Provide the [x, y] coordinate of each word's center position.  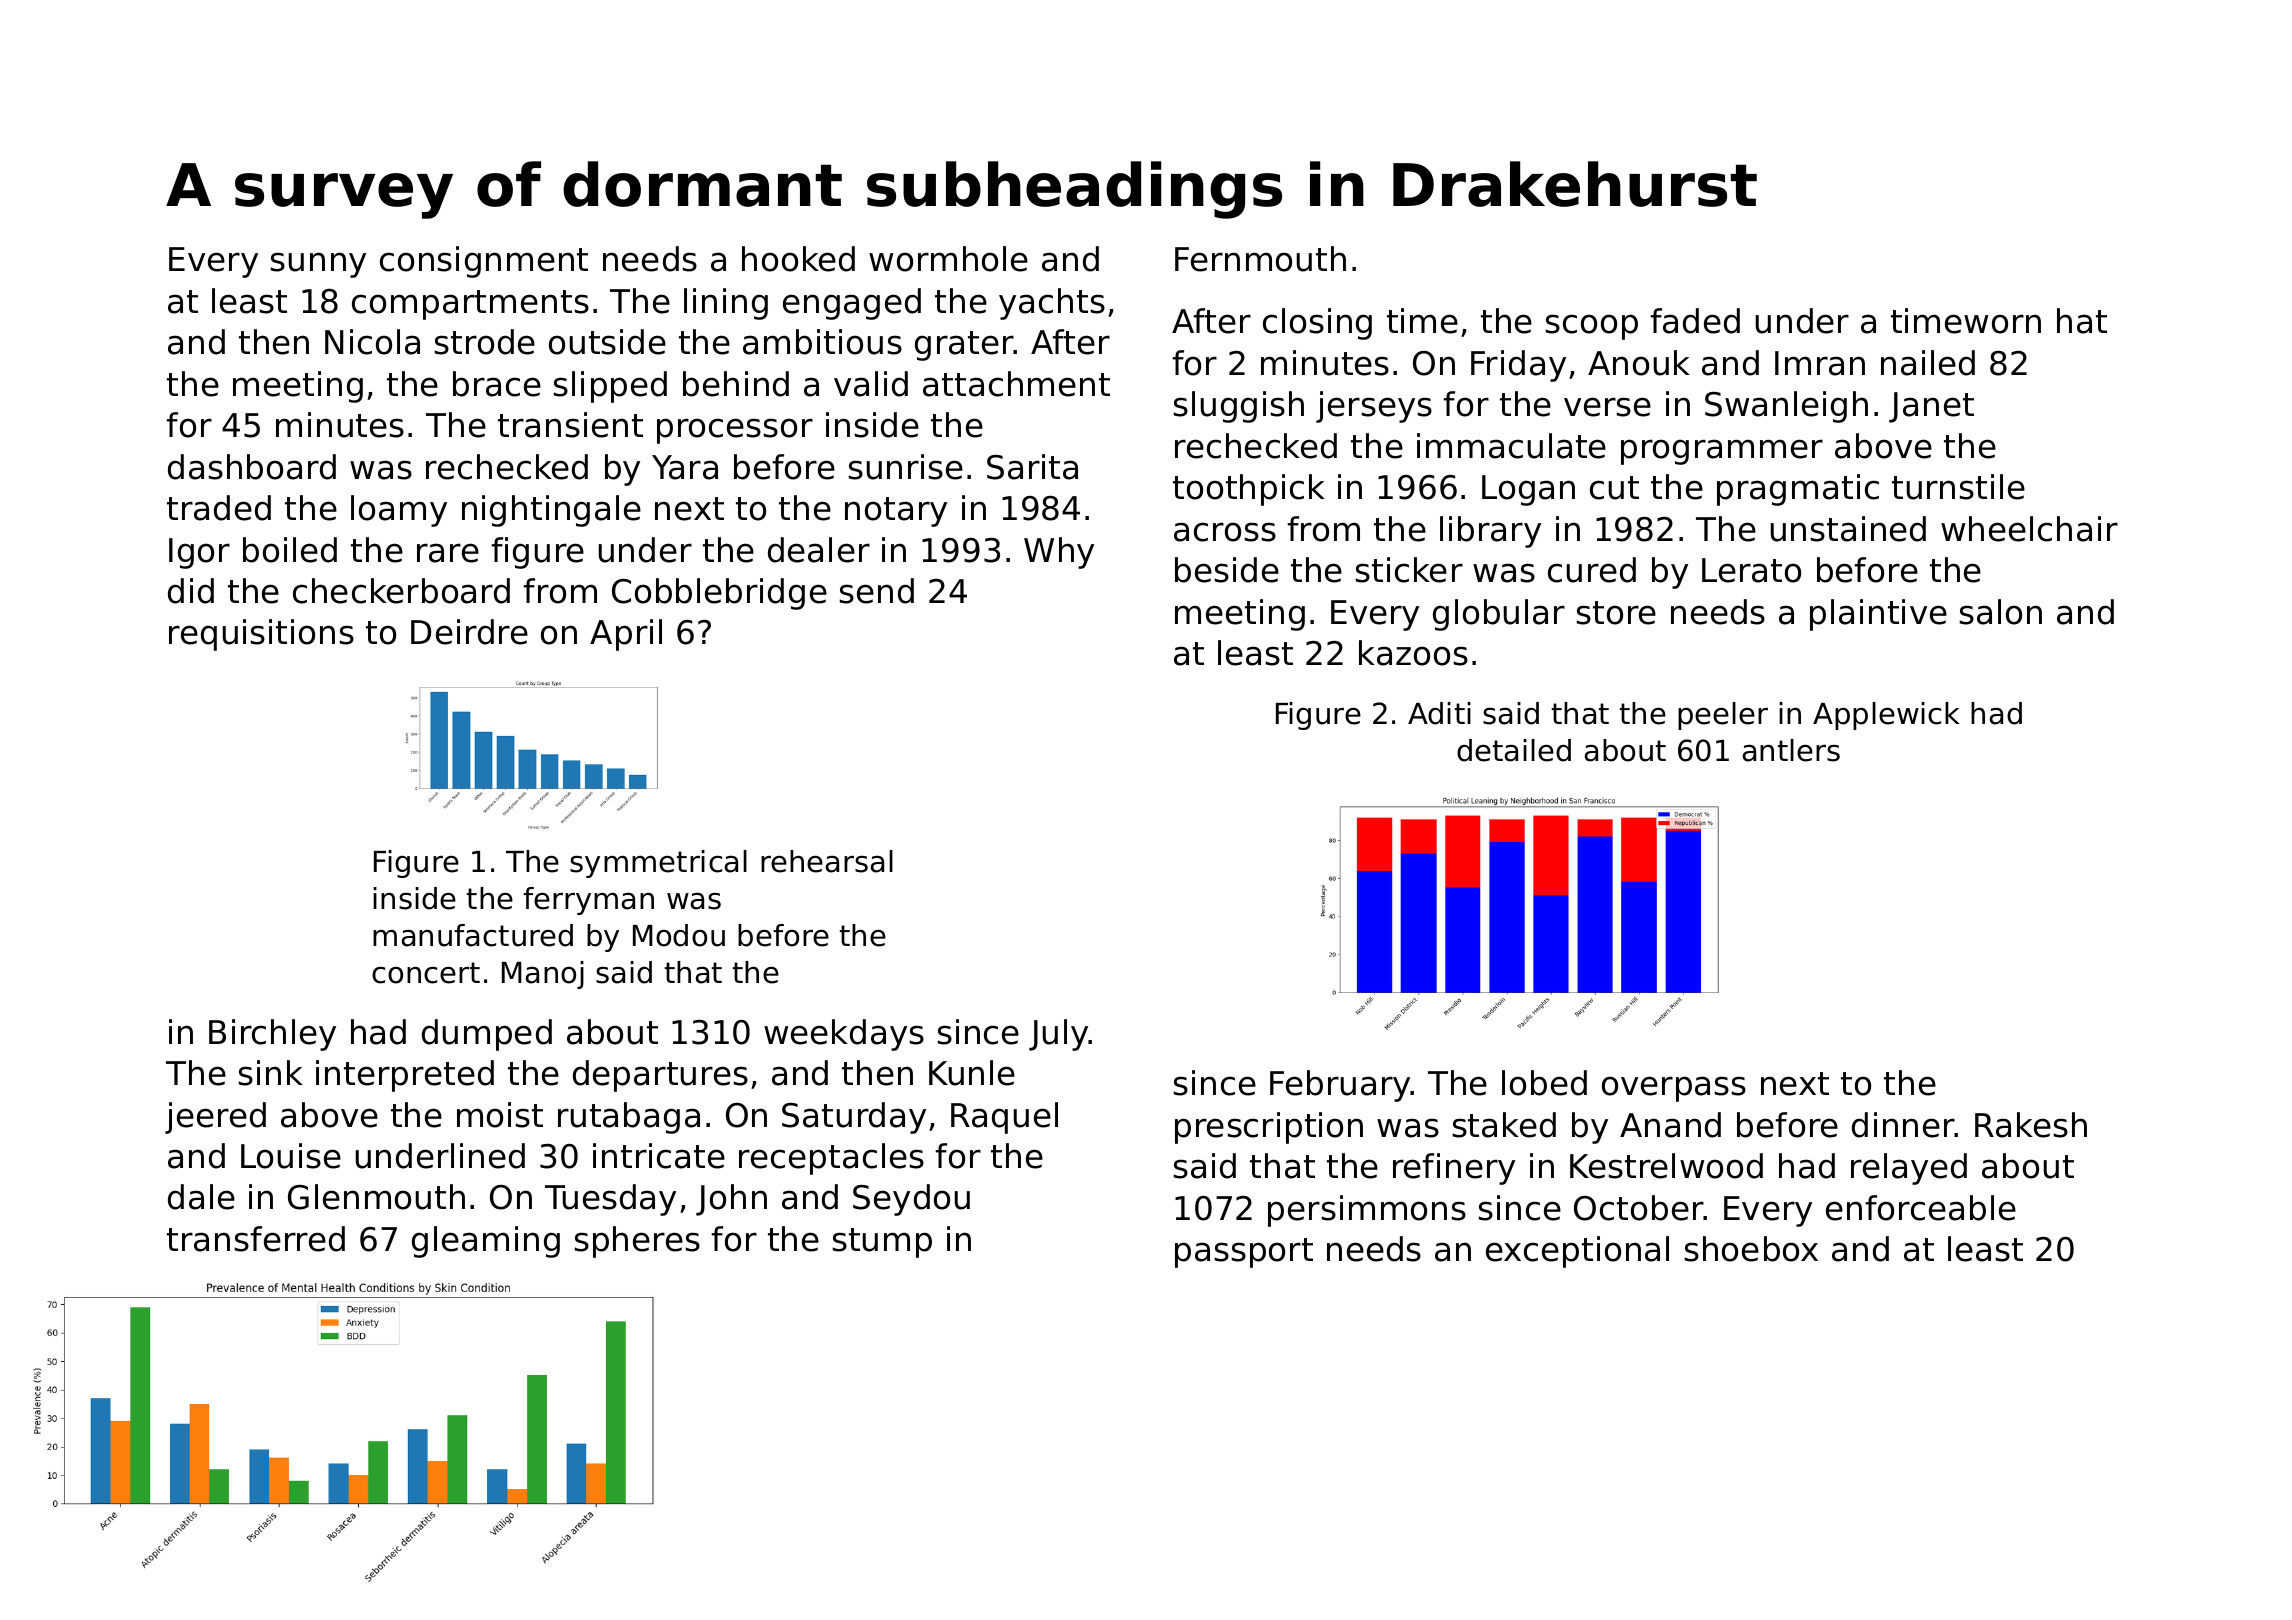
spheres [637, 1242]
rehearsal [827, 861]
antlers [1791, 750]
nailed [1928, 363]
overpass [1674, 1089]
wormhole [948, 259]
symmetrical [658, 864]
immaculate [1511, 446]
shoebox [1751, 1249]
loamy [399, 511]
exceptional [1577, 1252]
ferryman [588, 901]
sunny [318, 265]
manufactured [473, 935]
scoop [1592, 327]
